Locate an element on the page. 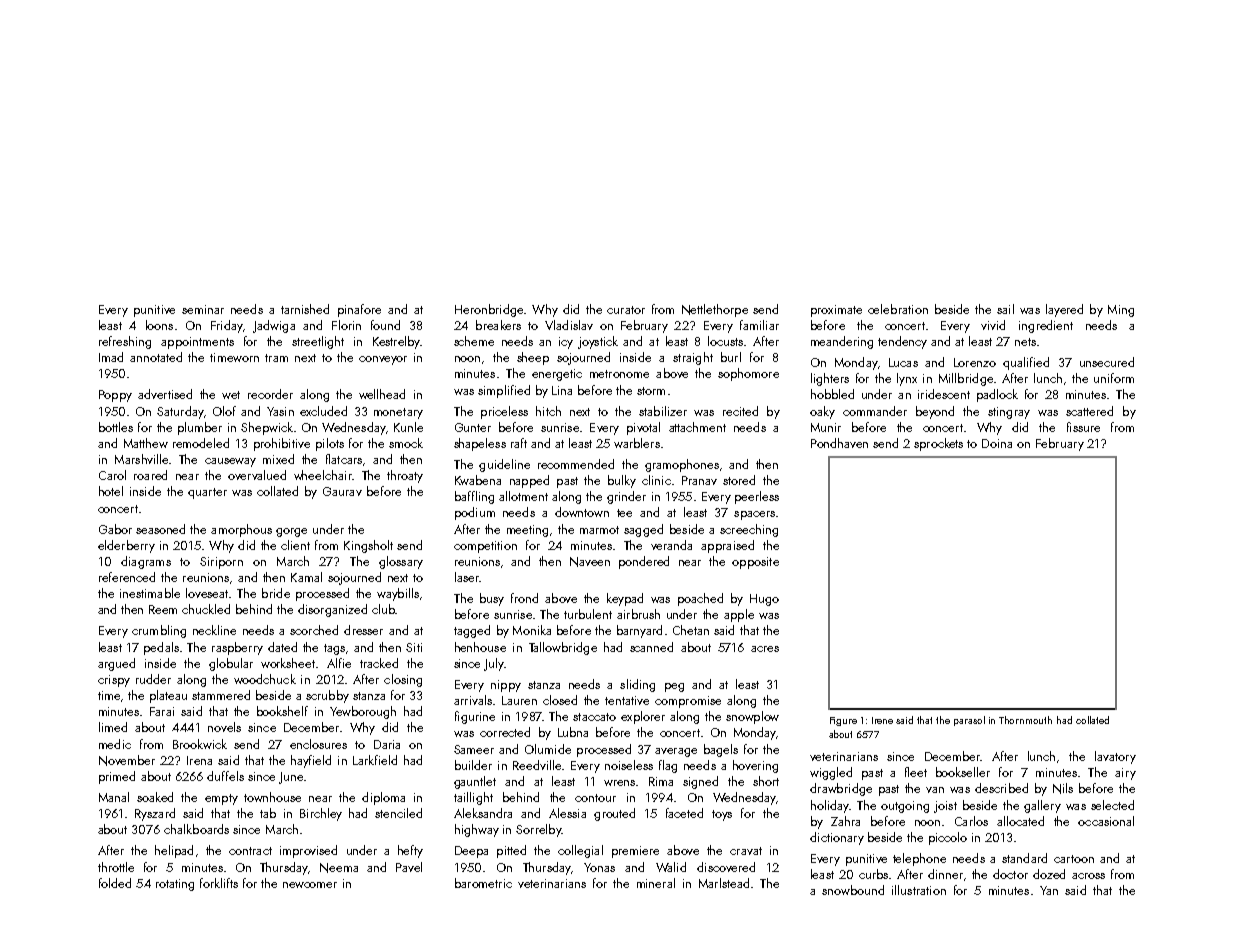  plateau is located at coordinates (168, 696).
